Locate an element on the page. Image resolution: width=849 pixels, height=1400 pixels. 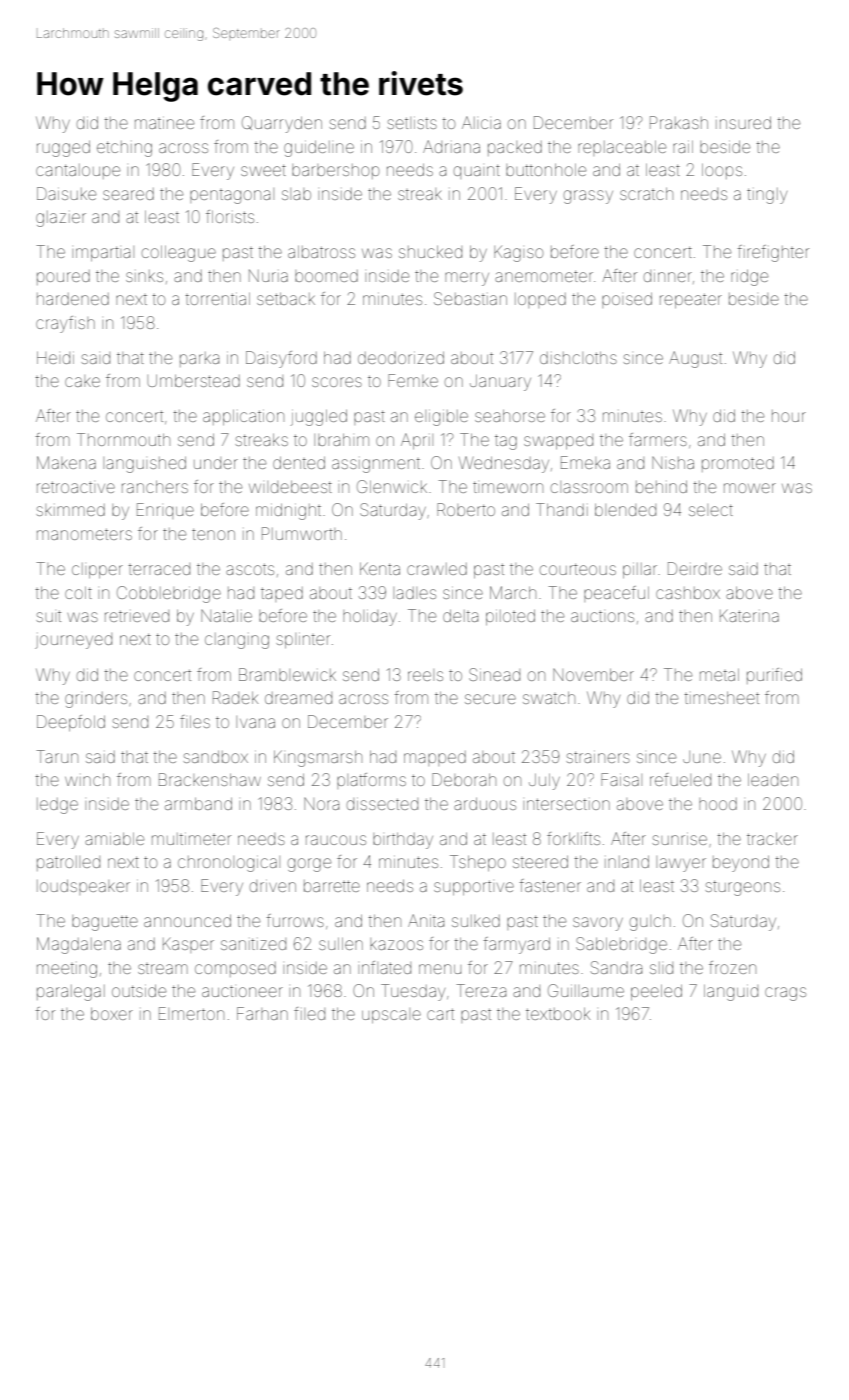
setlists is located at coordinates (412, 123).
